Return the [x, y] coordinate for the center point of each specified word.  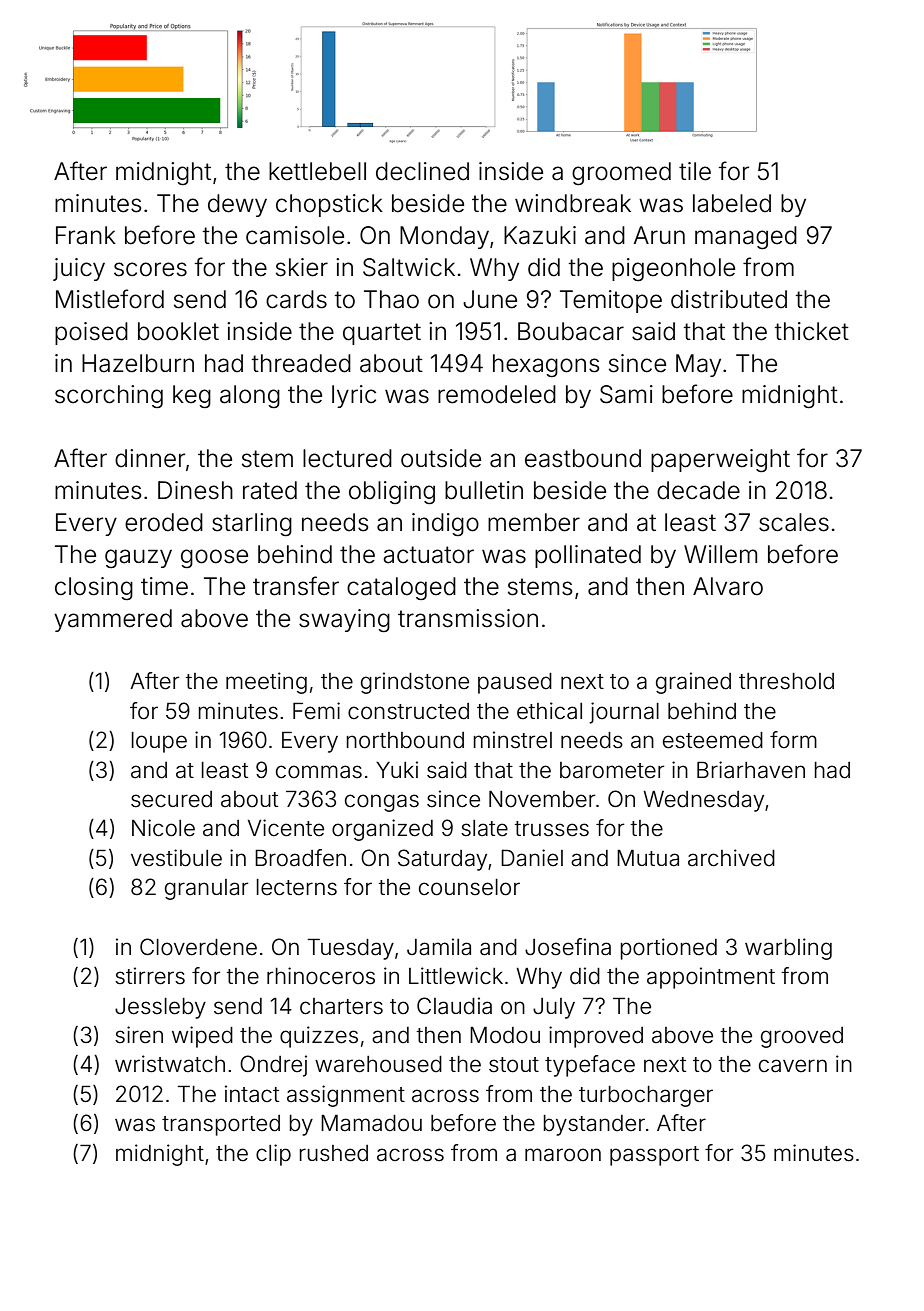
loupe [159, 742]
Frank [86, 235]
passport [654, 1156]
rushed [334, 1153]
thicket [812, 331]
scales [794, 522]
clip [273, 1155]
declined [422, 171]
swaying [344, 620]
